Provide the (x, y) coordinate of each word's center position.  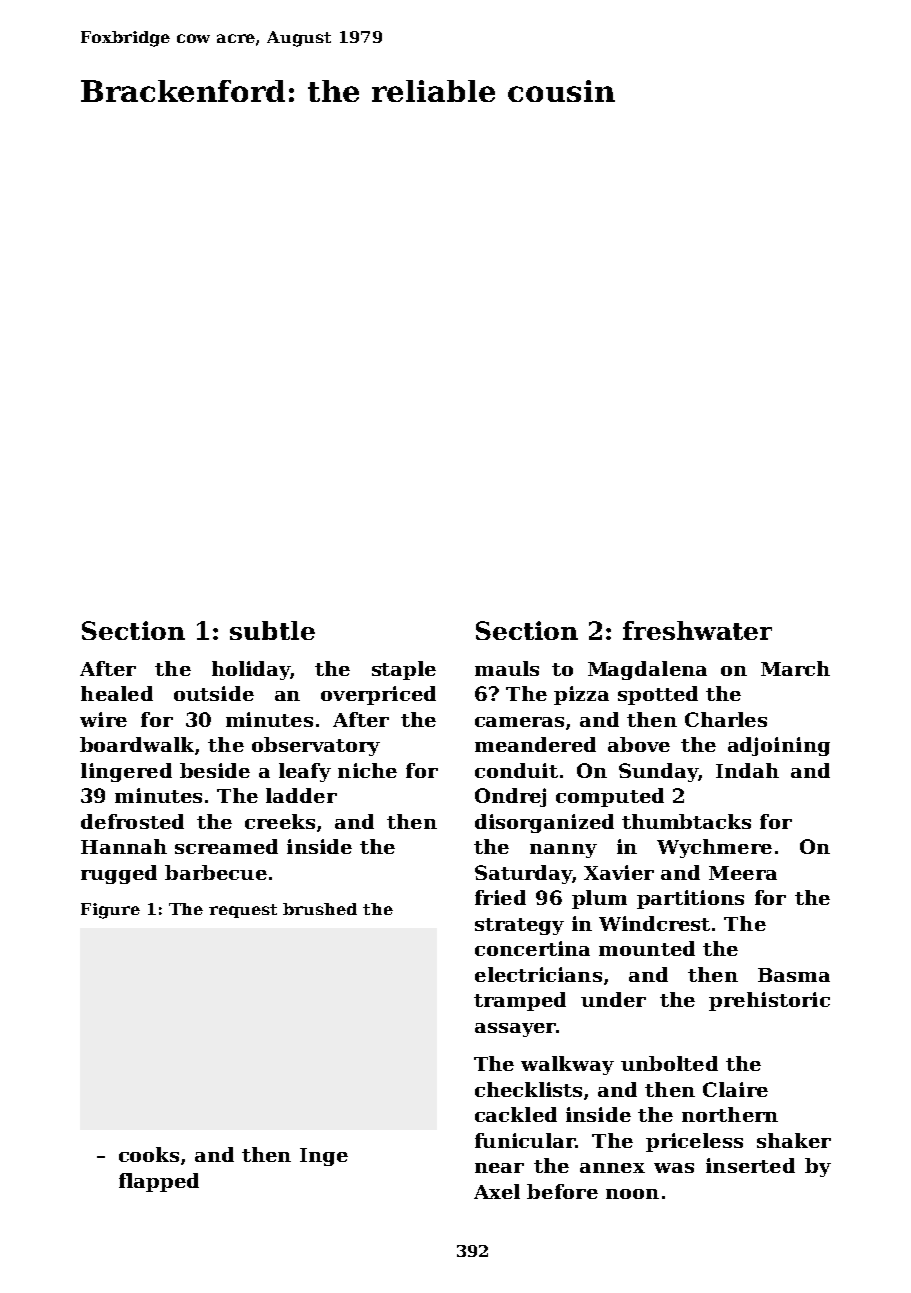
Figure (110, 911)
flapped (159, 1182)
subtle (272, 630)
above (639, 744)
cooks (149, 1154)
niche (367, 770)
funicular (525, 1140)
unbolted (669, 1063)
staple (404, 670)
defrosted (132, 821)
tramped (520, 1001)
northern (730, 1114)
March (795, 668)
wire (103, 719)
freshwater (697, 630)
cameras (519, 722)
